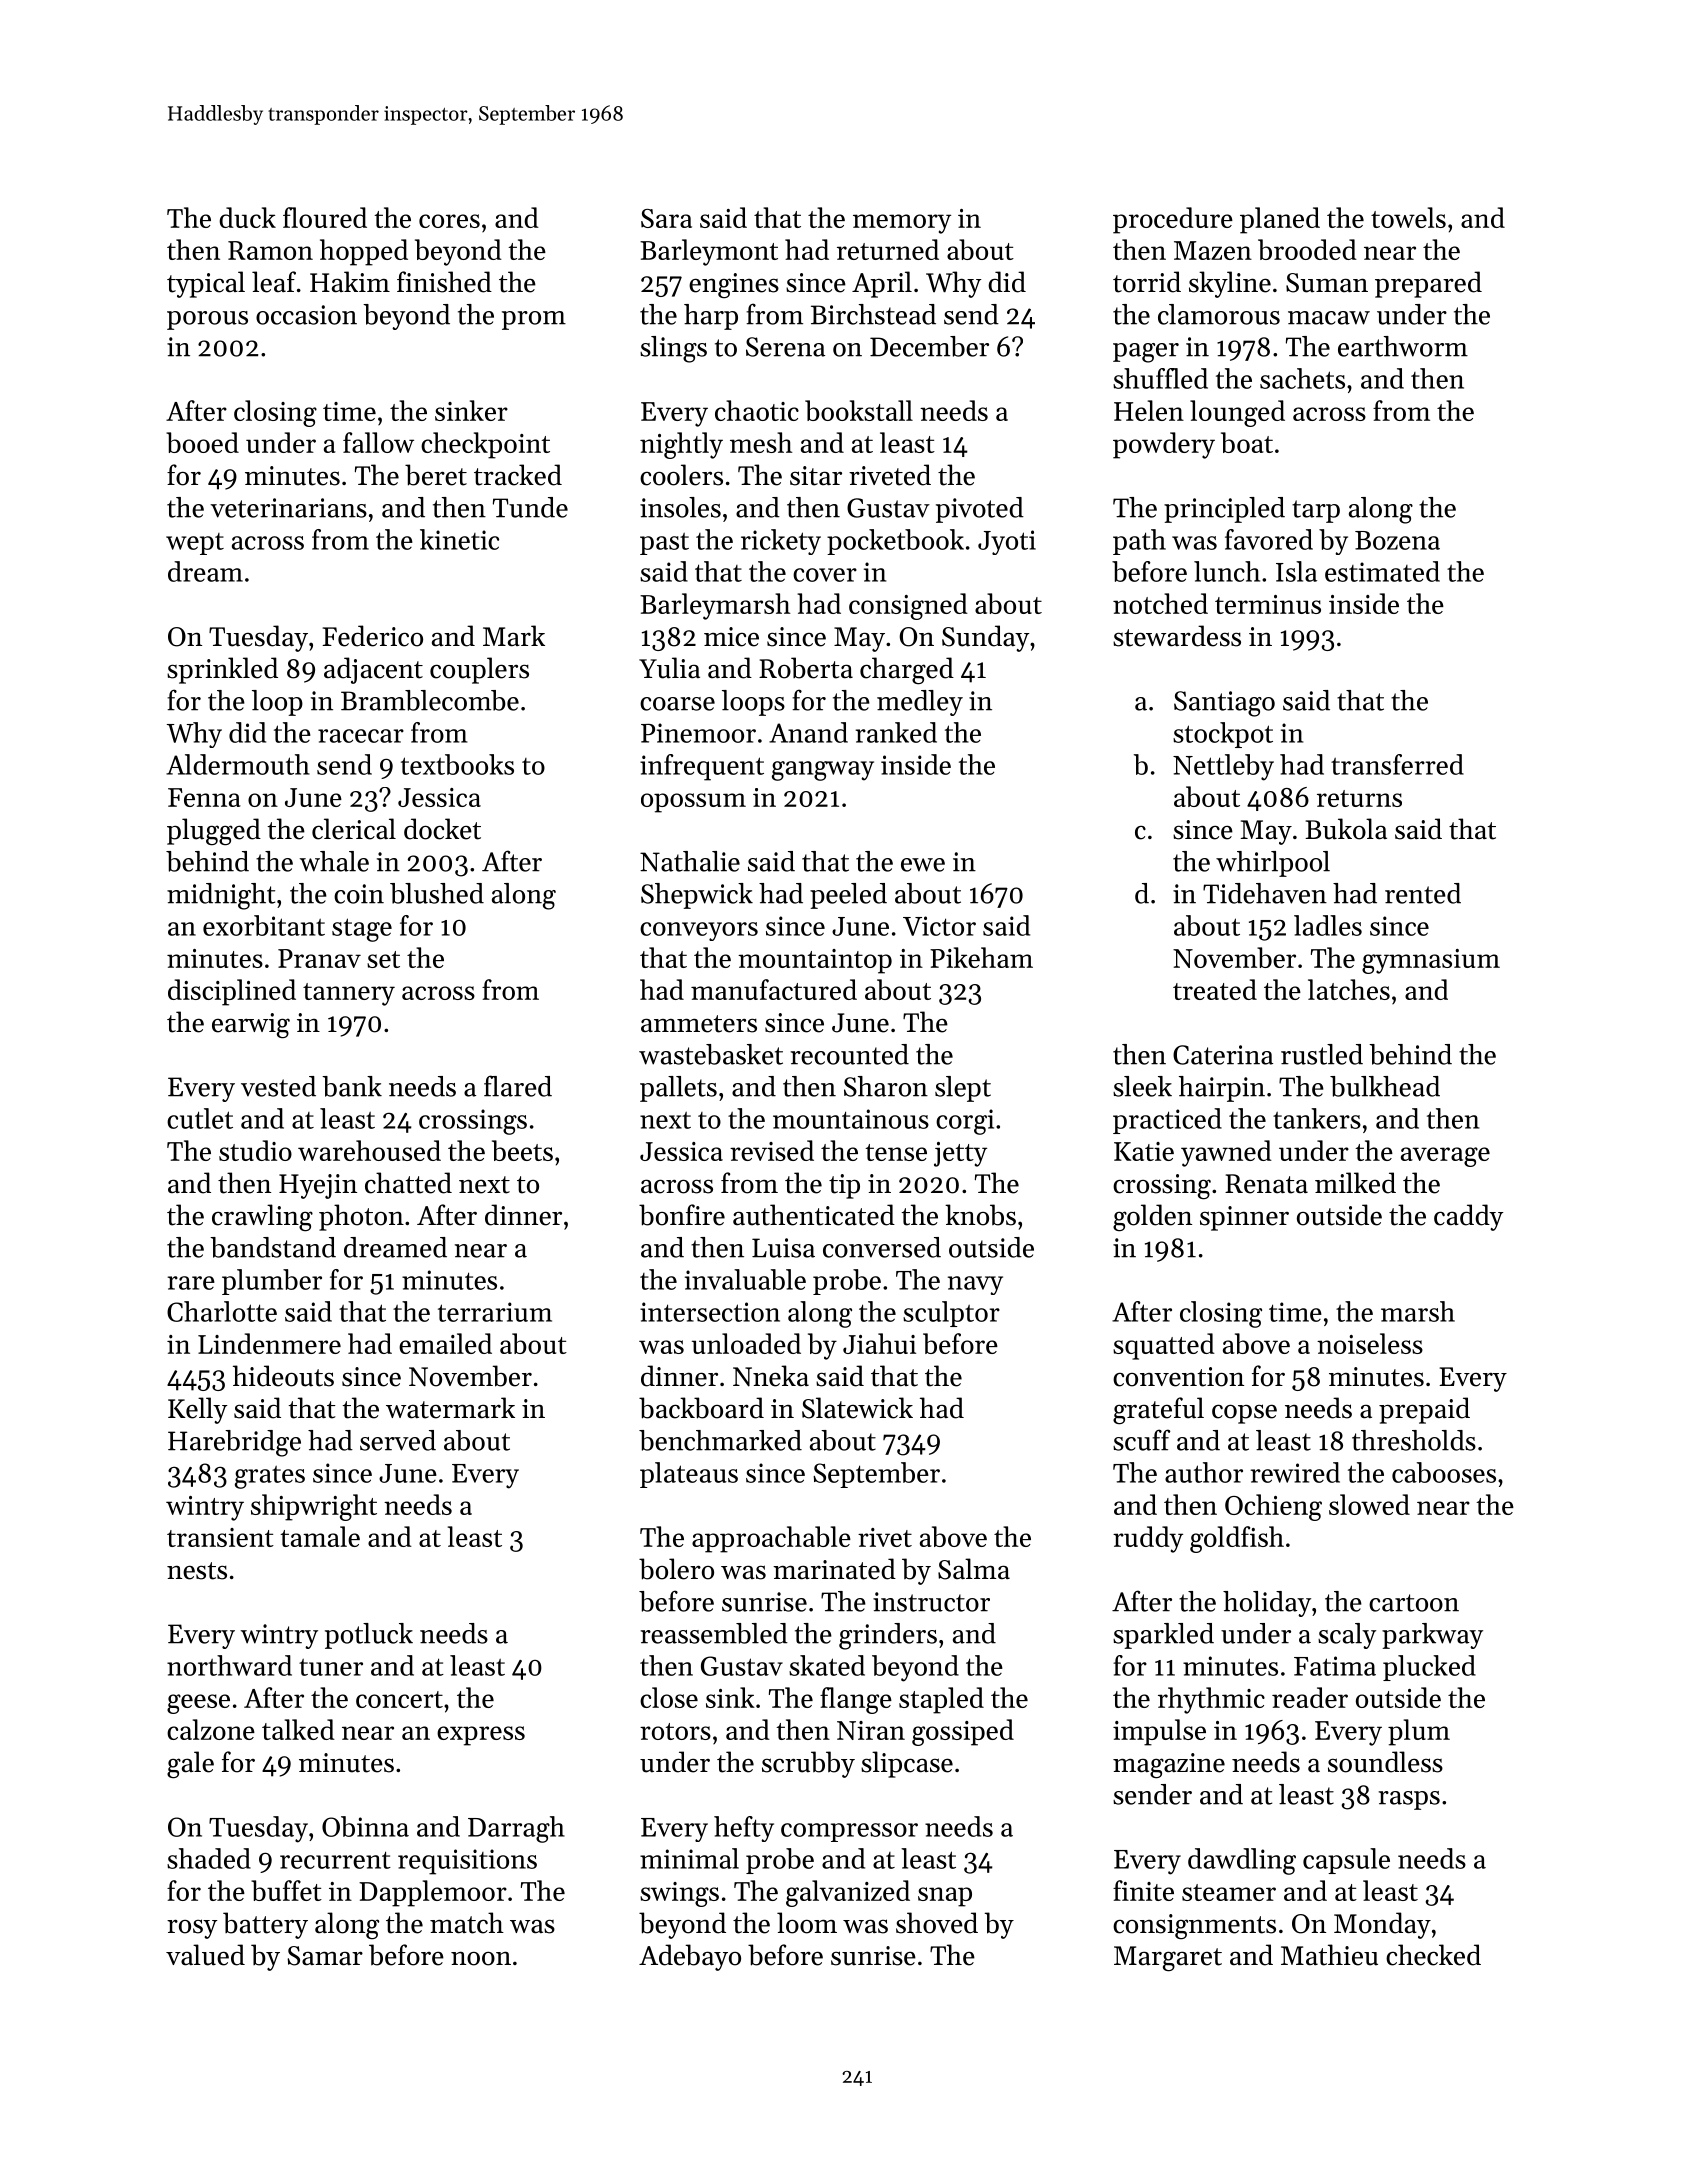  I want to click on fallow, so click(378, 442).
